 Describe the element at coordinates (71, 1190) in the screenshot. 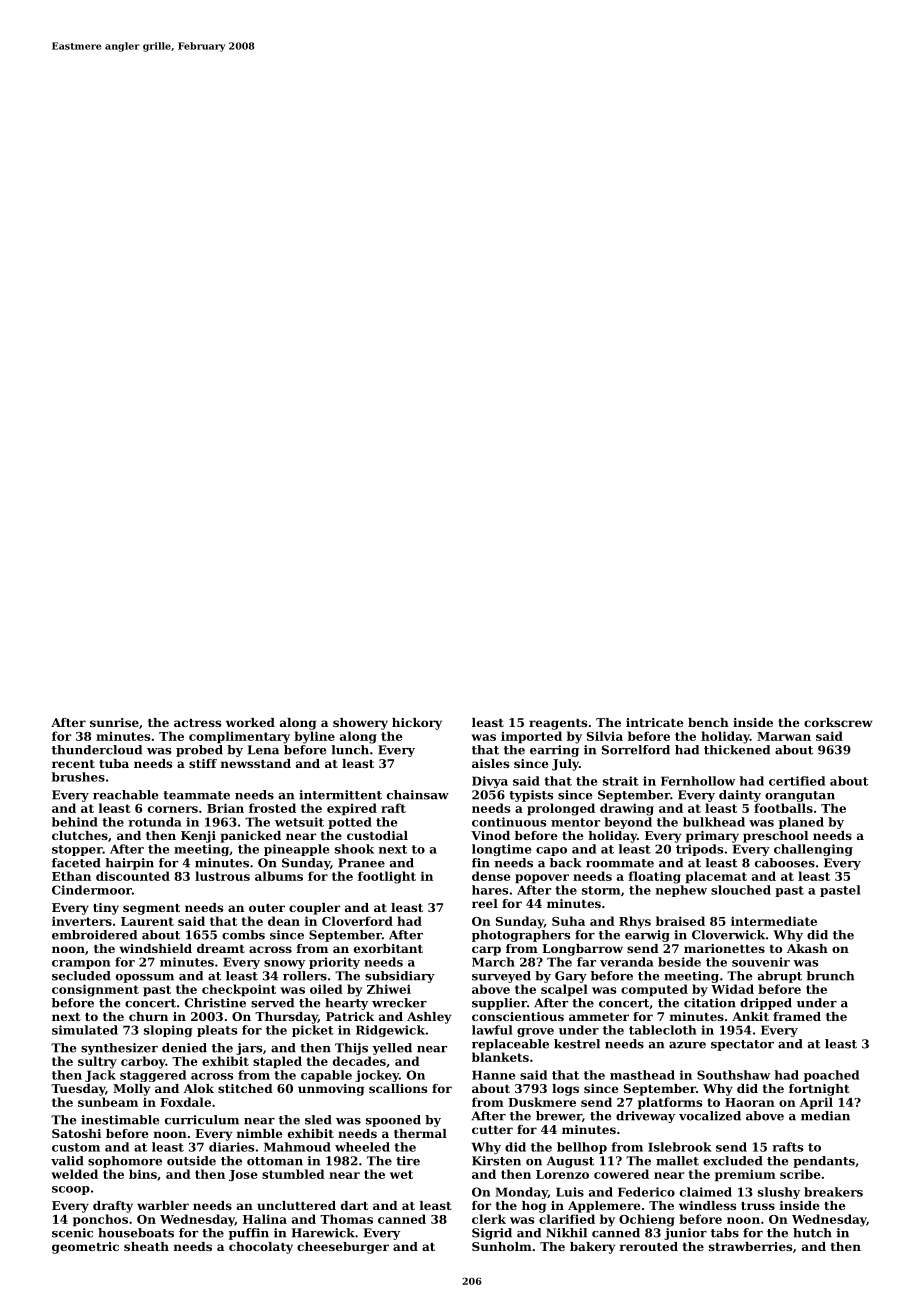

I see `scoop` at that location.
